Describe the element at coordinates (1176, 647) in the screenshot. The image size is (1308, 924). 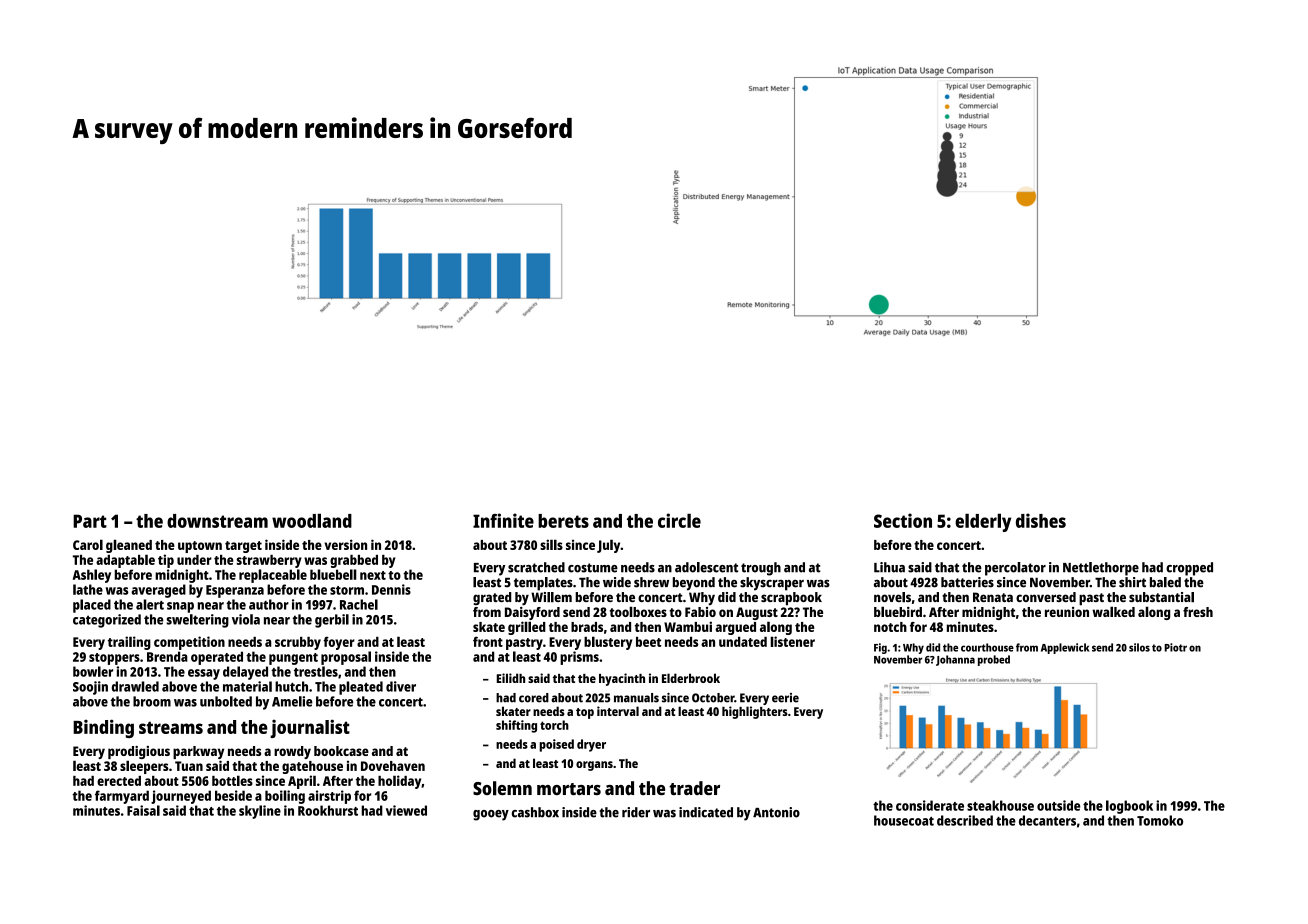
I see `Piotr` at that location.
